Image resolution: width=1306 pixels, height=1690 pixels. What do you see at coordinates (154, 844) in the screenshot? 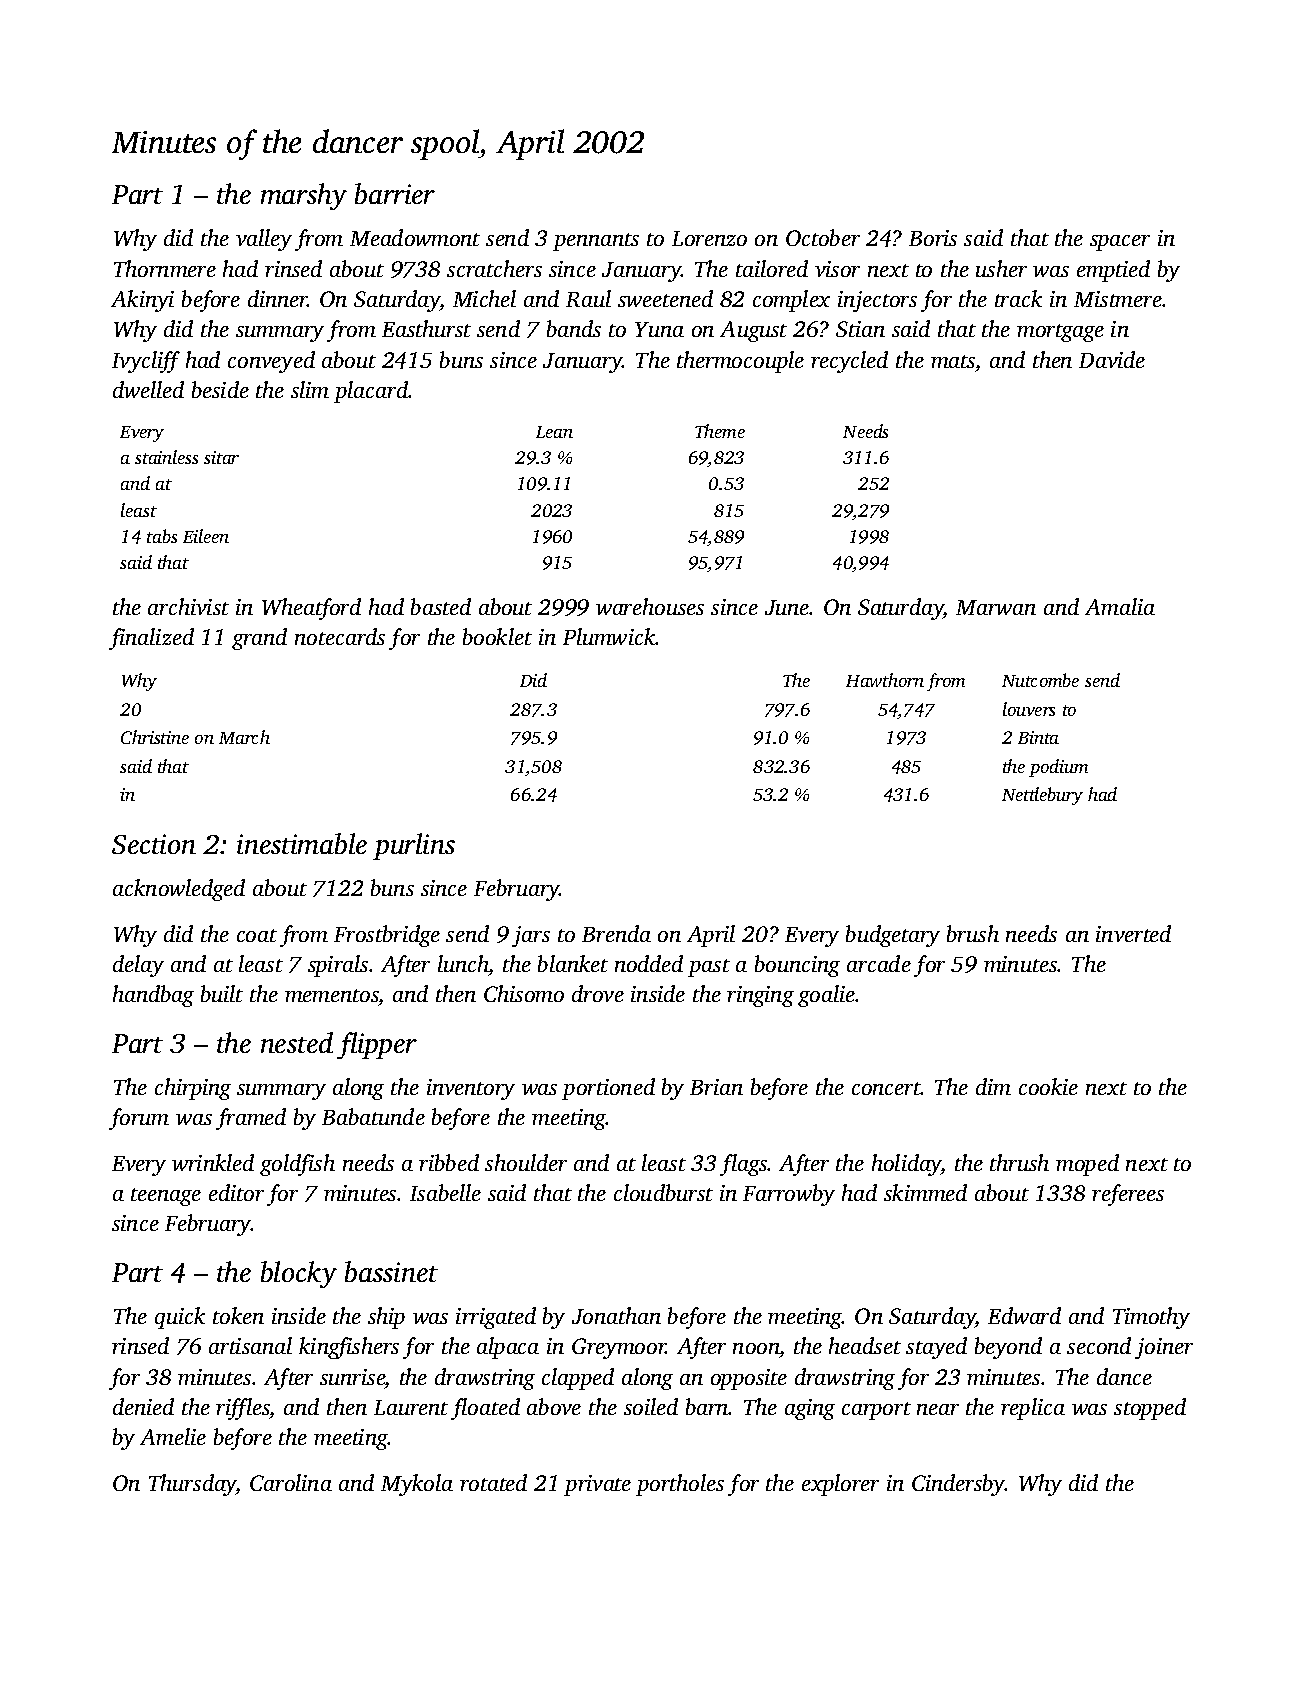
I see `Section` at bounding box center [154, 844].
